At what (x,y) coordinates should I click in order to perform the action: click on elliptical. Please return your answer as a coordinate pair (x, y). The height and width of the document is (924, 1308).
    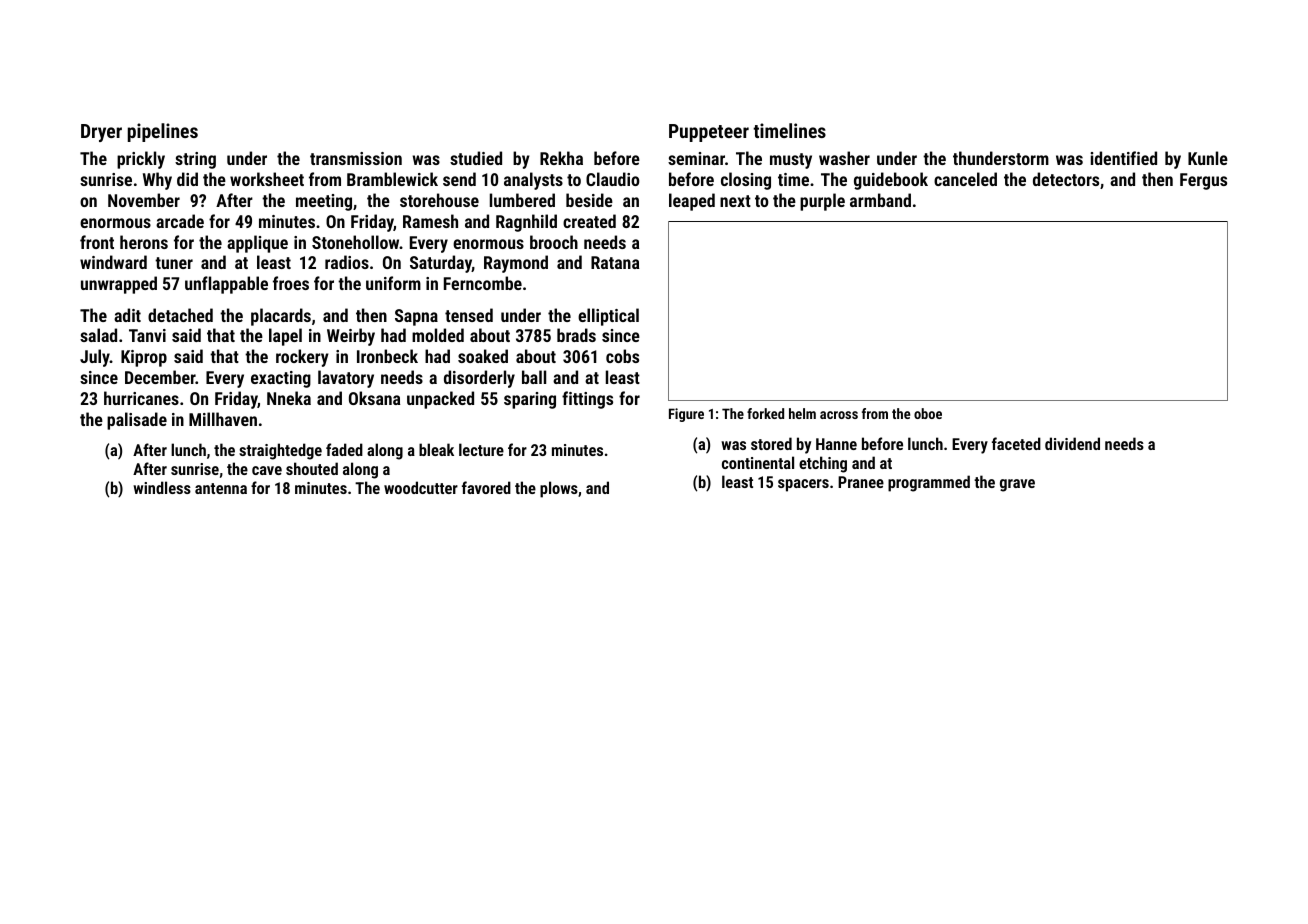
    Looking at the image, I should click on (608, 317).
